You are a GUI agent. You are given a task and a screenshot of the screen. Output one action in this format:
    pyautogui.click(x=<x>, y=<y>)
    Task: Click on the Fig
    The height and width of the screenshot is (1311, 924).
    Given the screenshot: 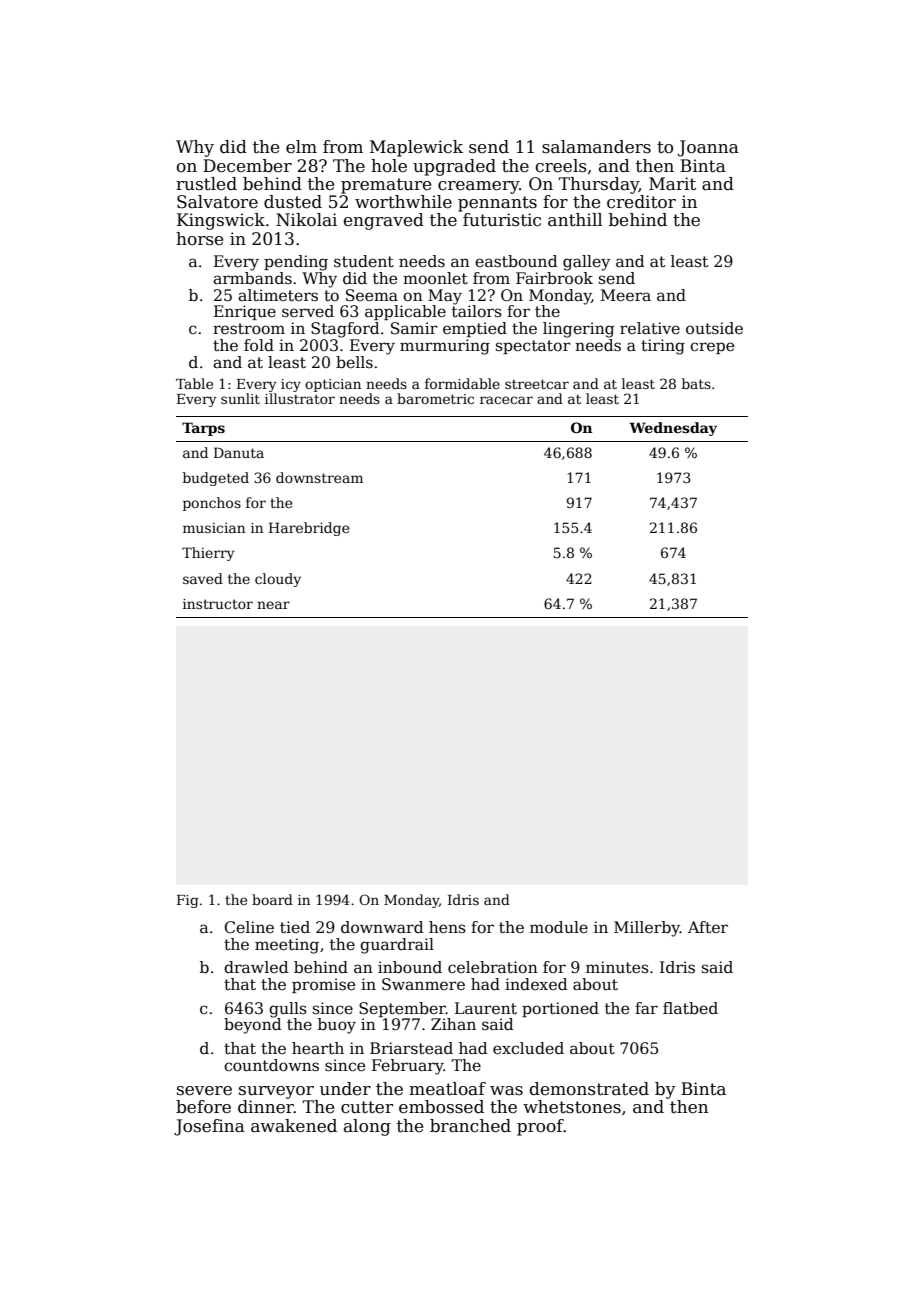 What is the action you would take?
    pyautogui.click(x=188, y=901)
